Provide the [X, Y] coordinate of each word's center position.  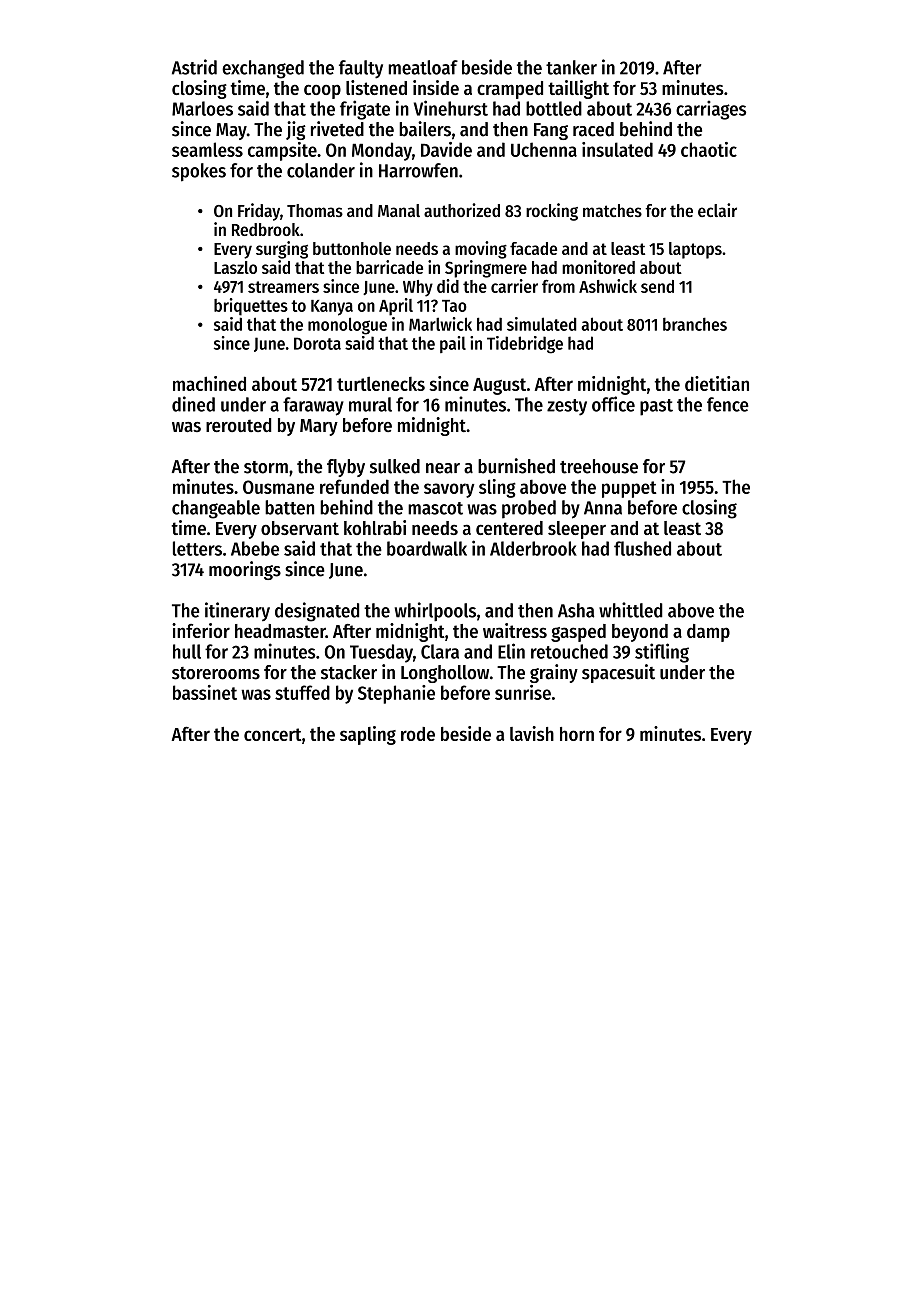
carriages [711, 110]
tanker [571, 67]
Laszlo [235, 267]
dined [193, 404]
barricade [389, 267]
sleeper [577, 530]
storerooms [216, 673]
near [443, 468]
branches [695, 324]
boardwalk [427, 548]
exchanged [263, 69]
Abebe [255, 548]
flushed [642, 548]
